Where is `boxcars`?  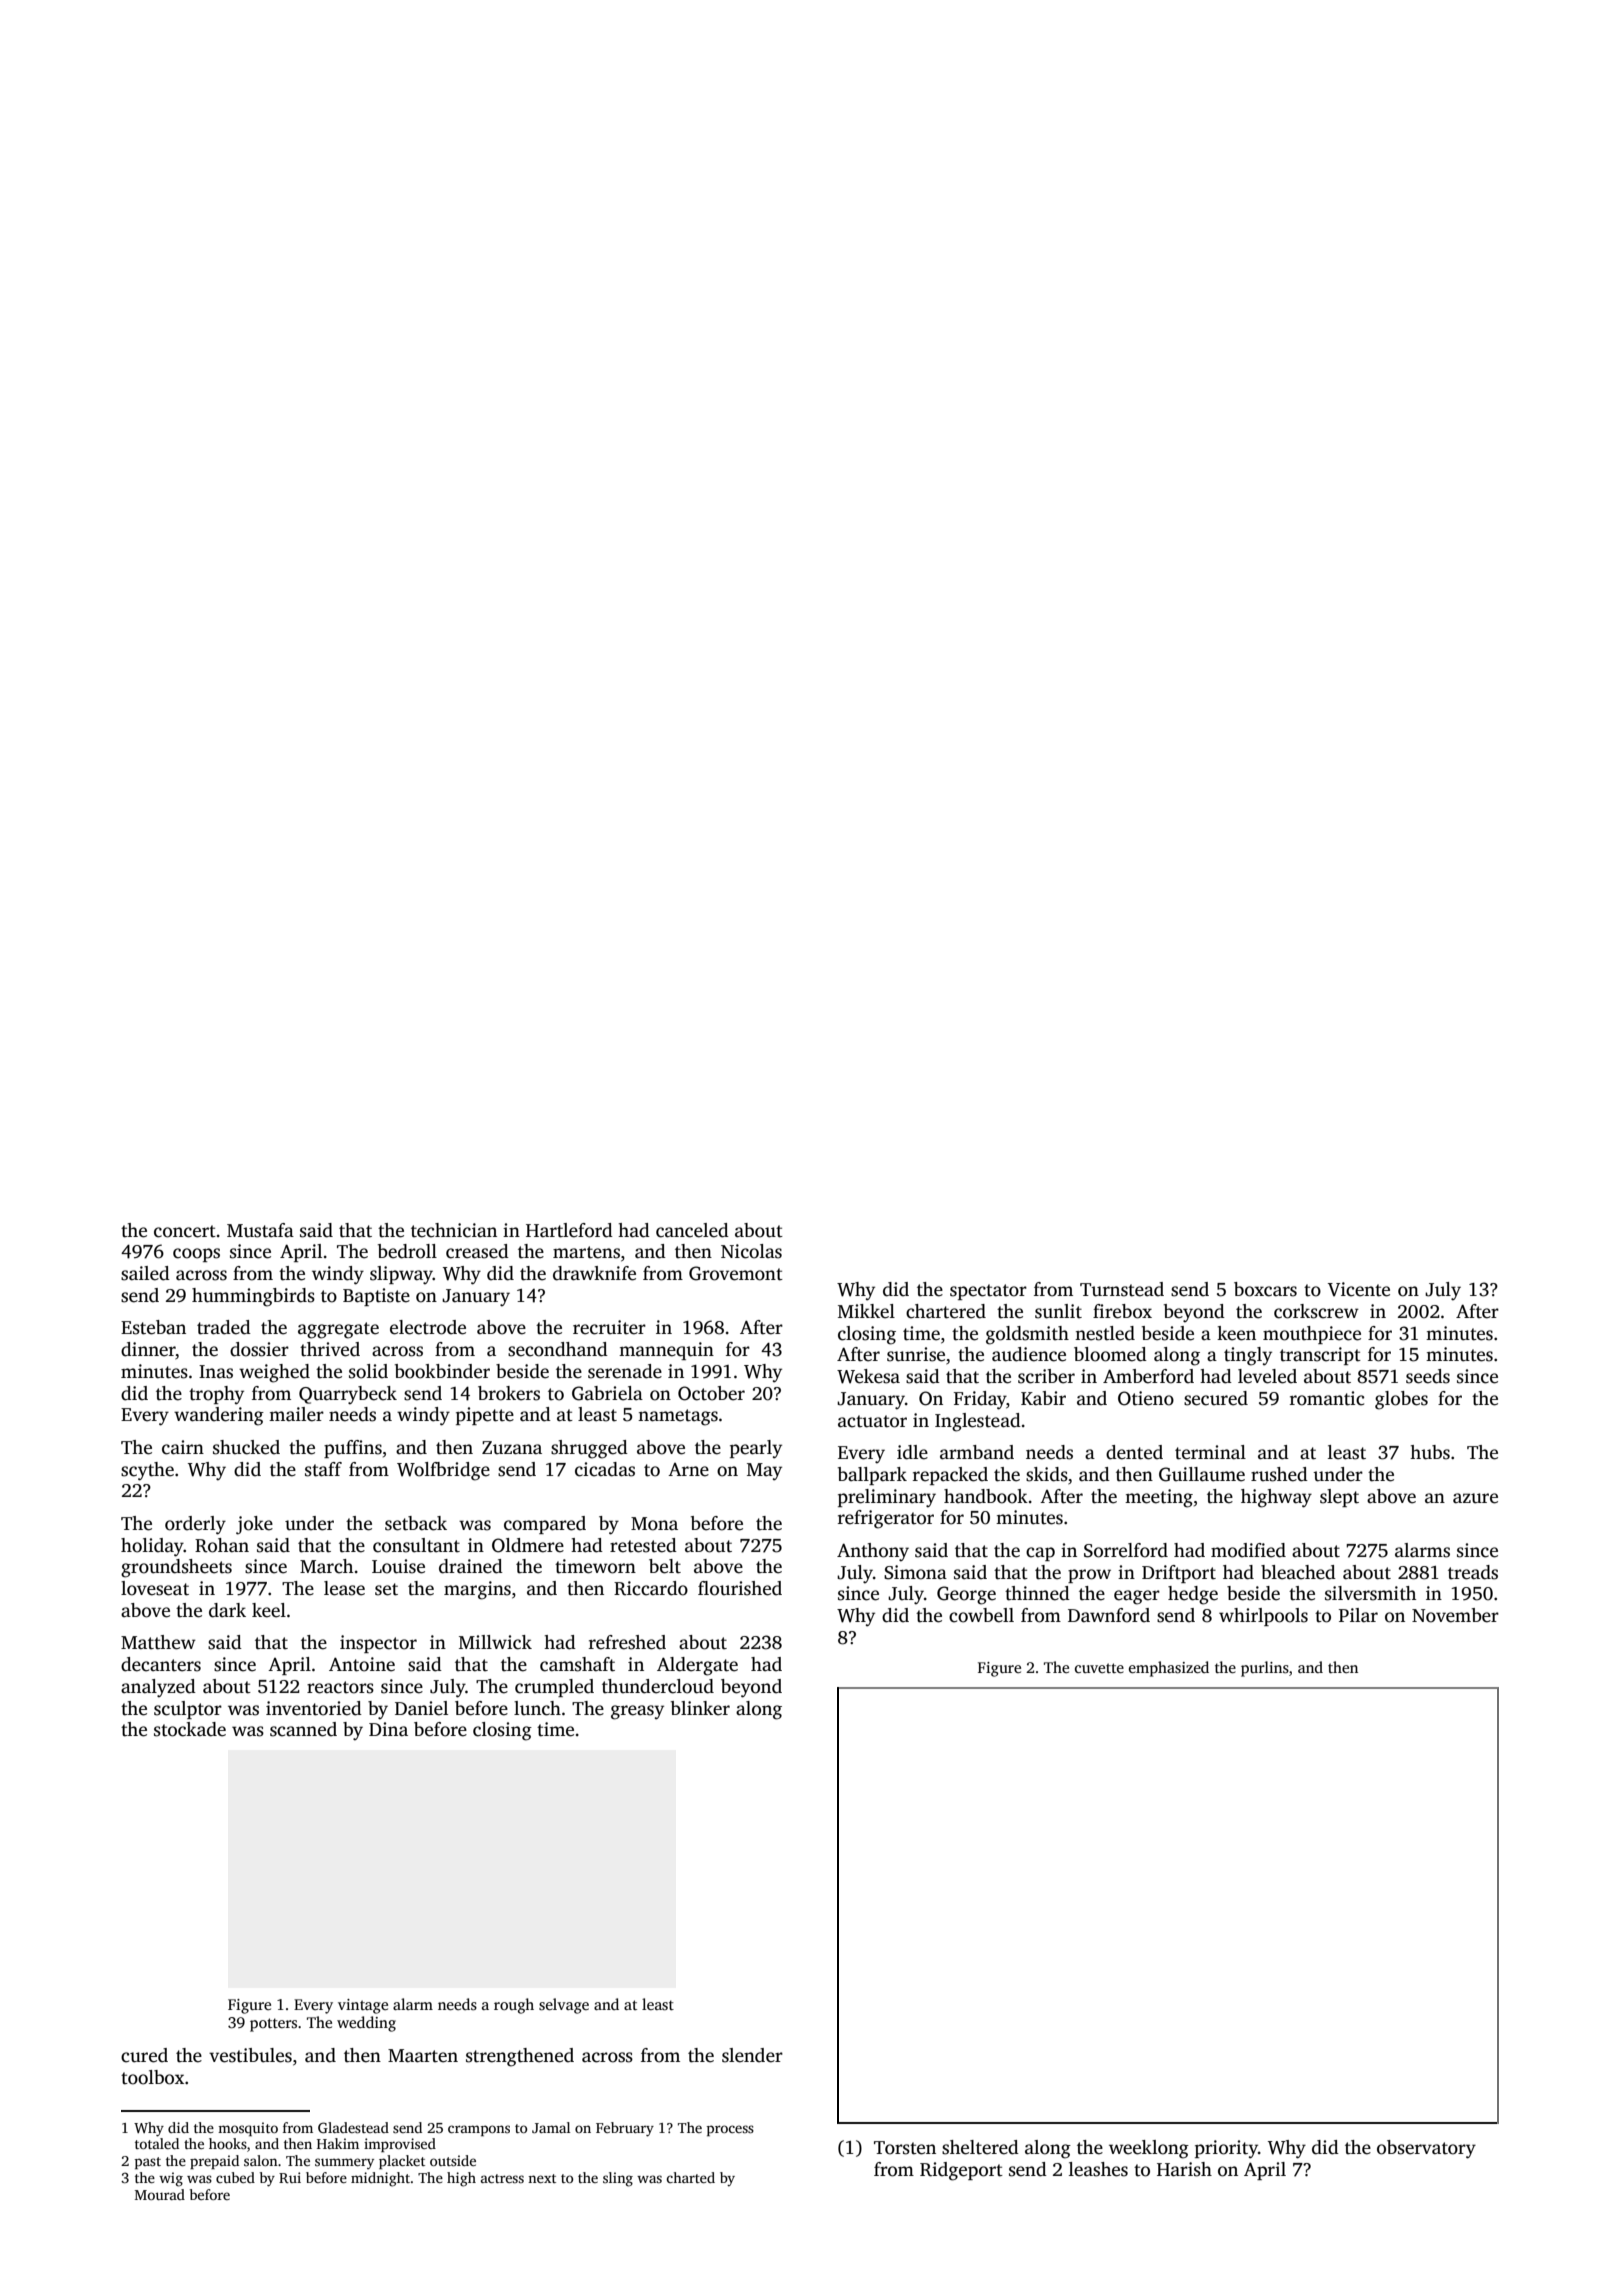
boxcars is located at coordinates (1265, 1289).
